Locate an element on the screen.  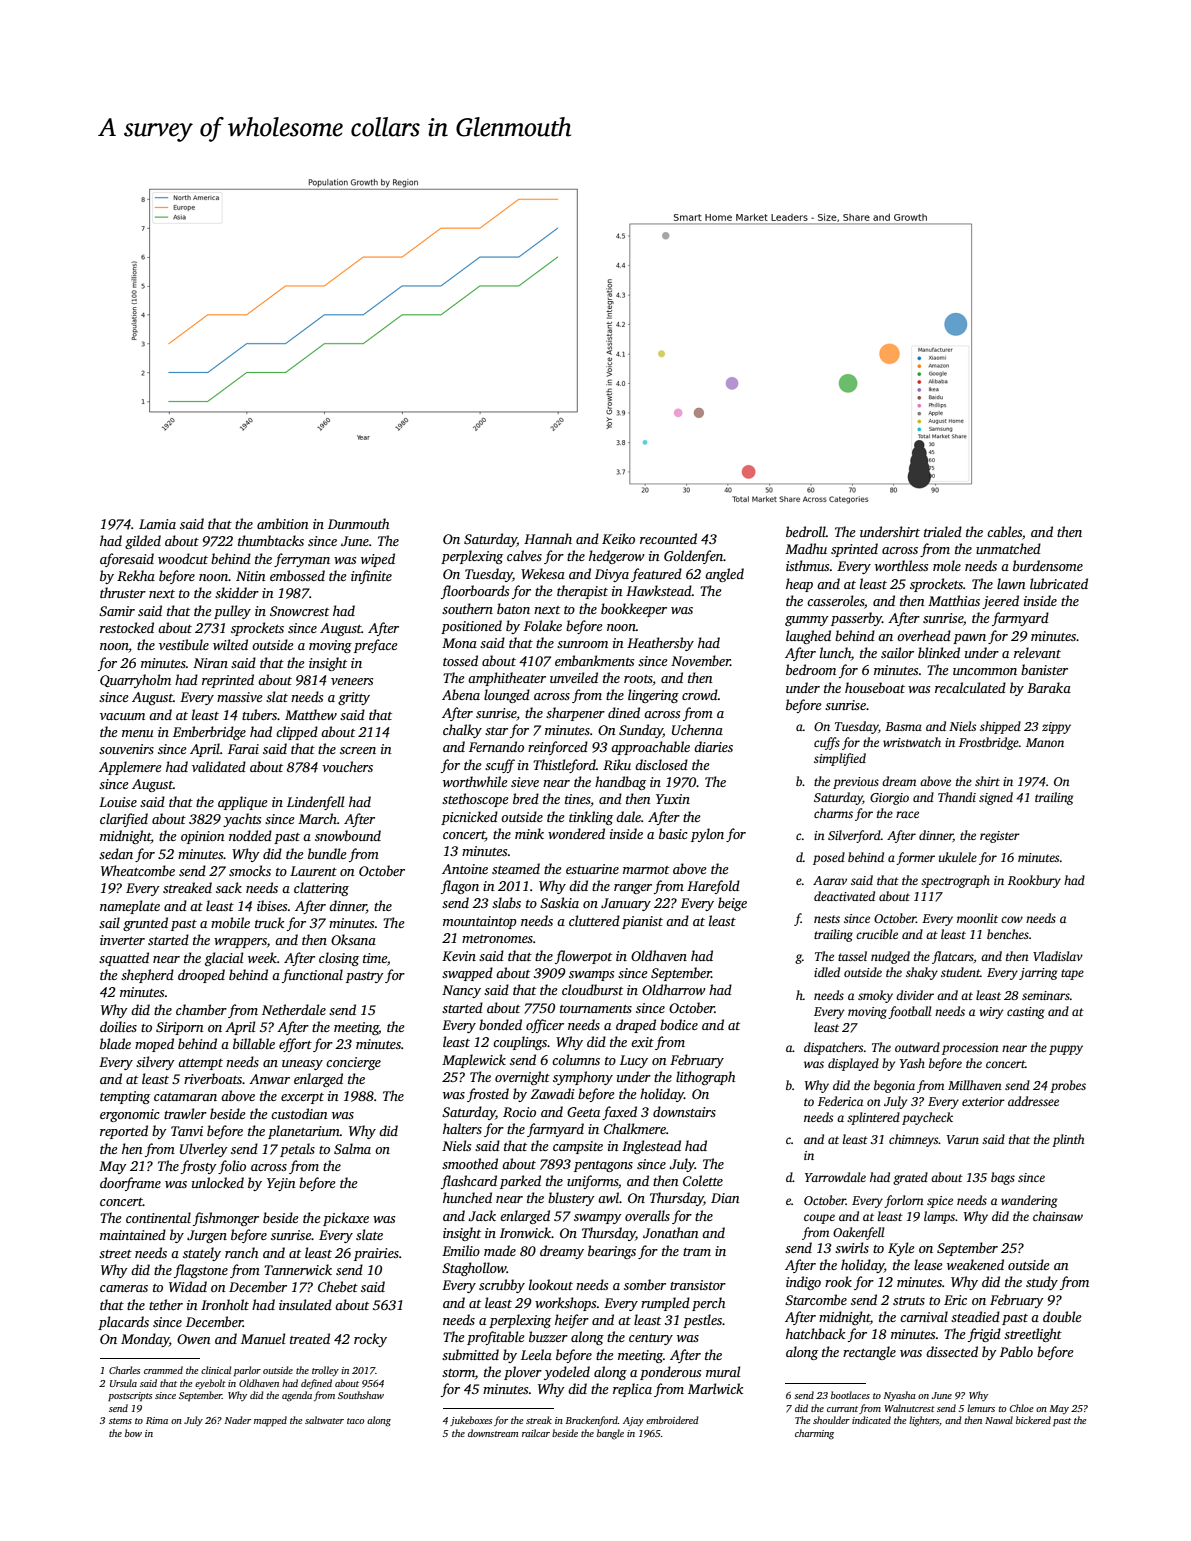
banister is located at coordinates (1044, 669).
